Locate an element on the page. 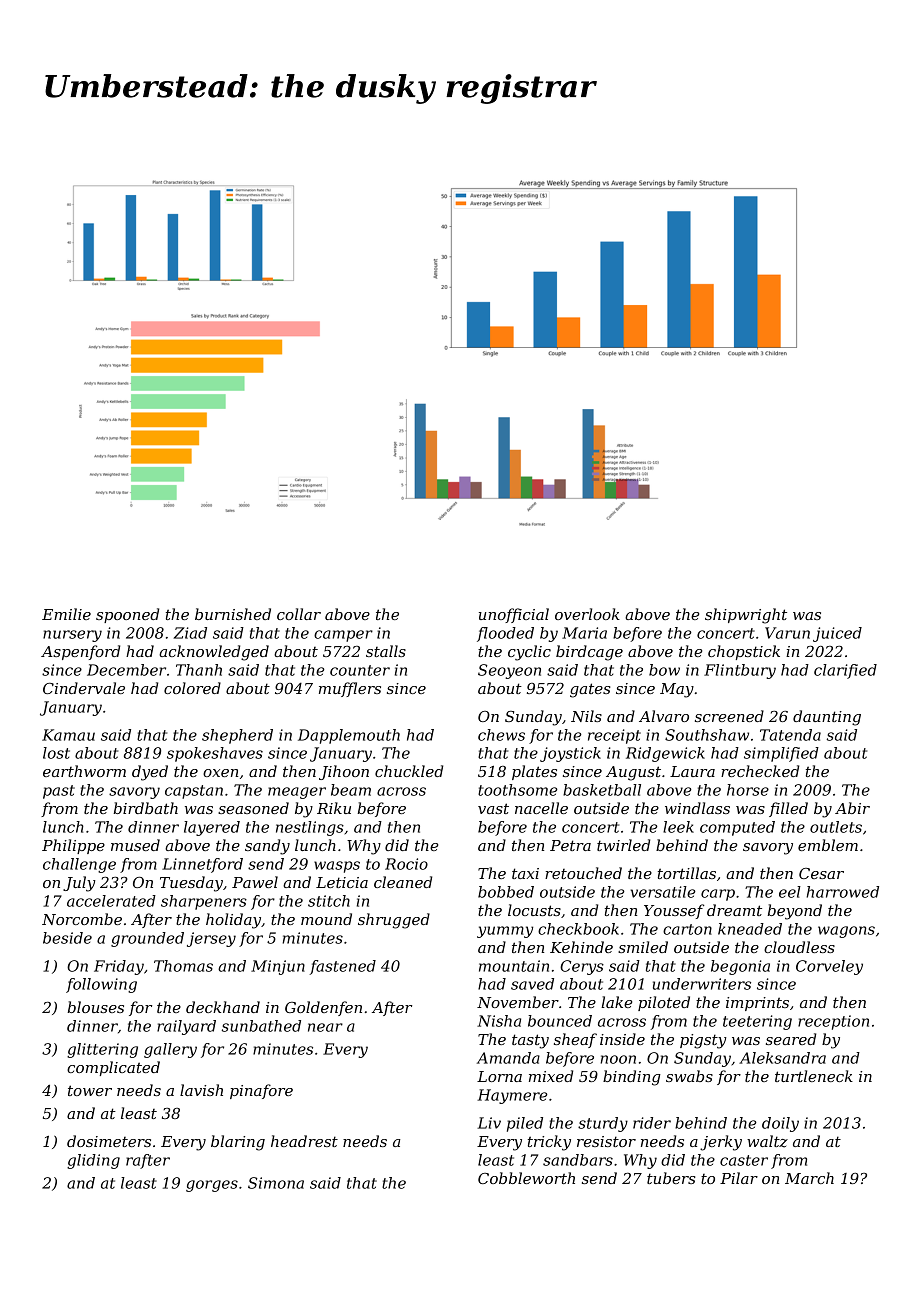 The height and width of the document is (1308, 924). collar is located at coordinates (299, 614).
